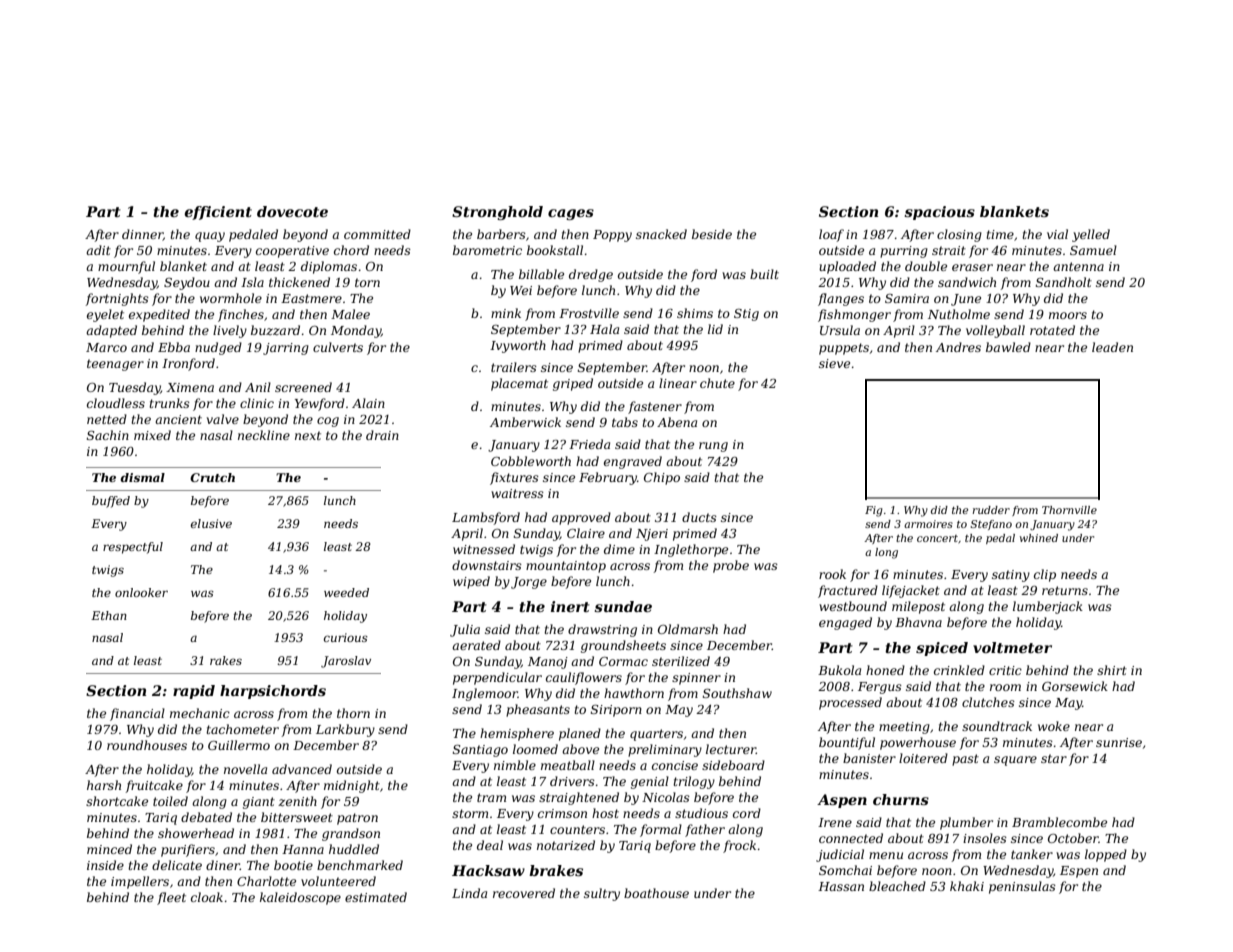  What do you see at coordinates (1039, 538) in the page?
I see `whined` at bounding box center [1039, 538].
